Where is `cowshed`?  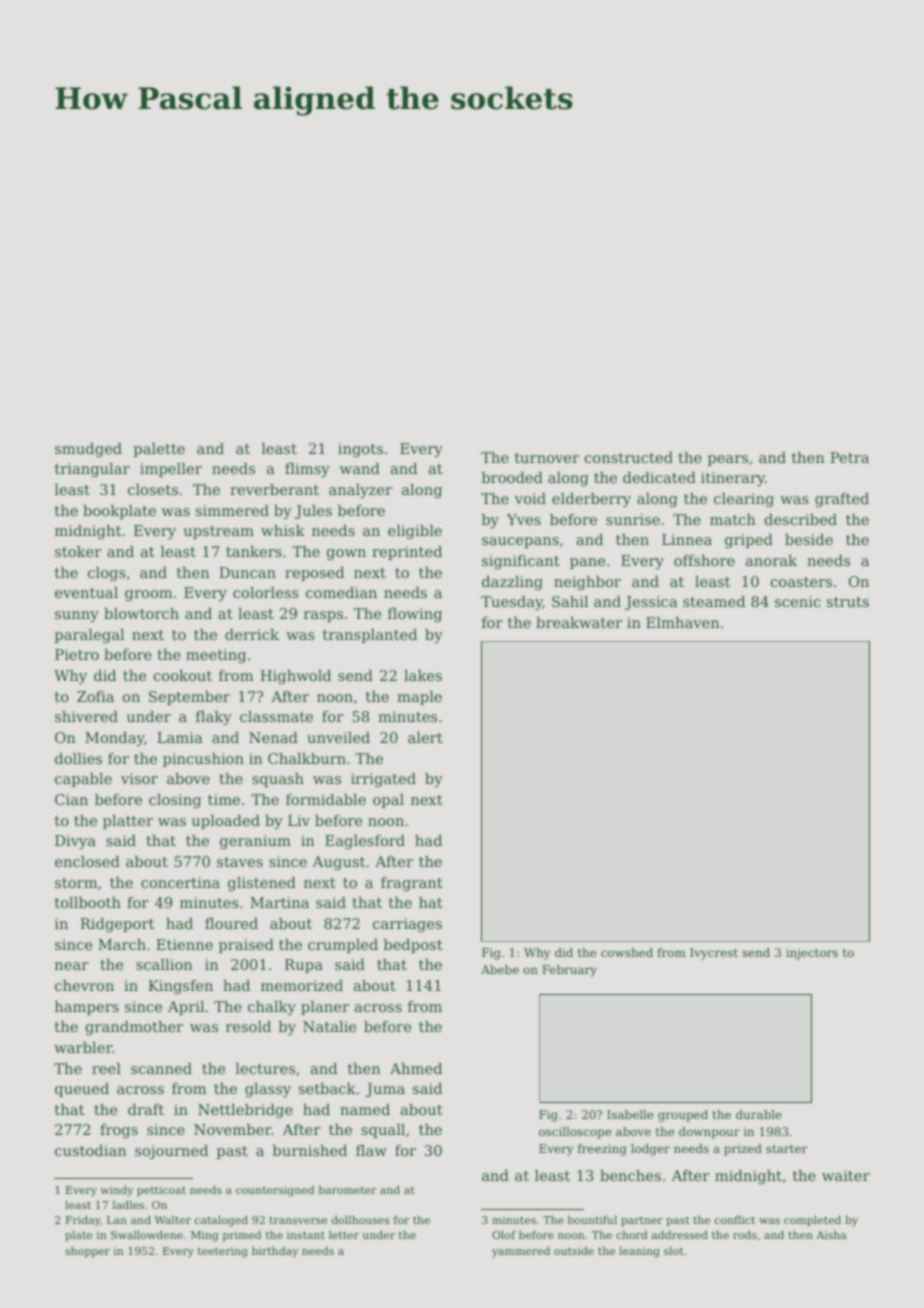
cowshed is located at coordinates (627, 952).
